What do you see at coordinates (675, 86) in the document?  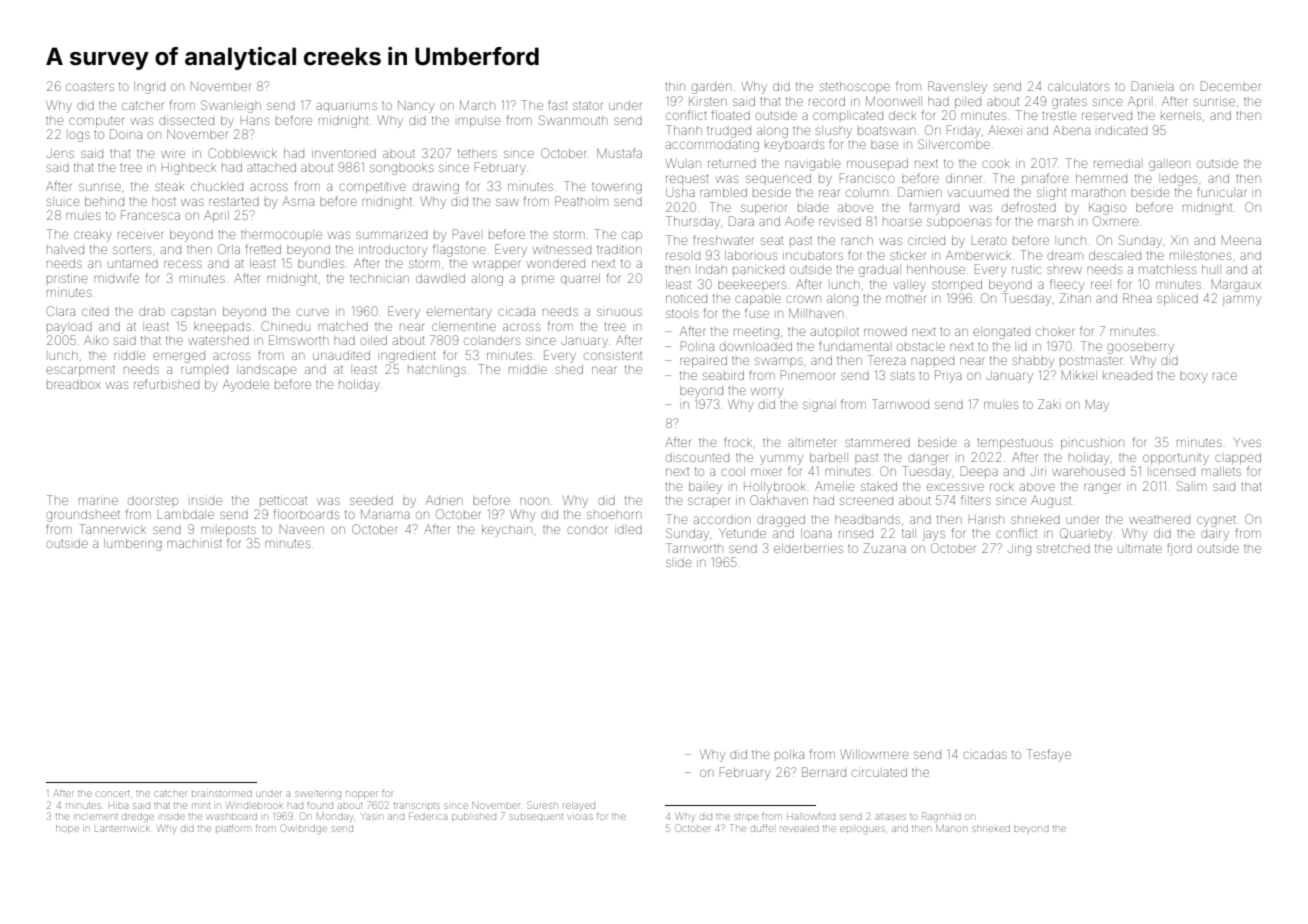 I see `thin` at bounding box center [675, 86].
